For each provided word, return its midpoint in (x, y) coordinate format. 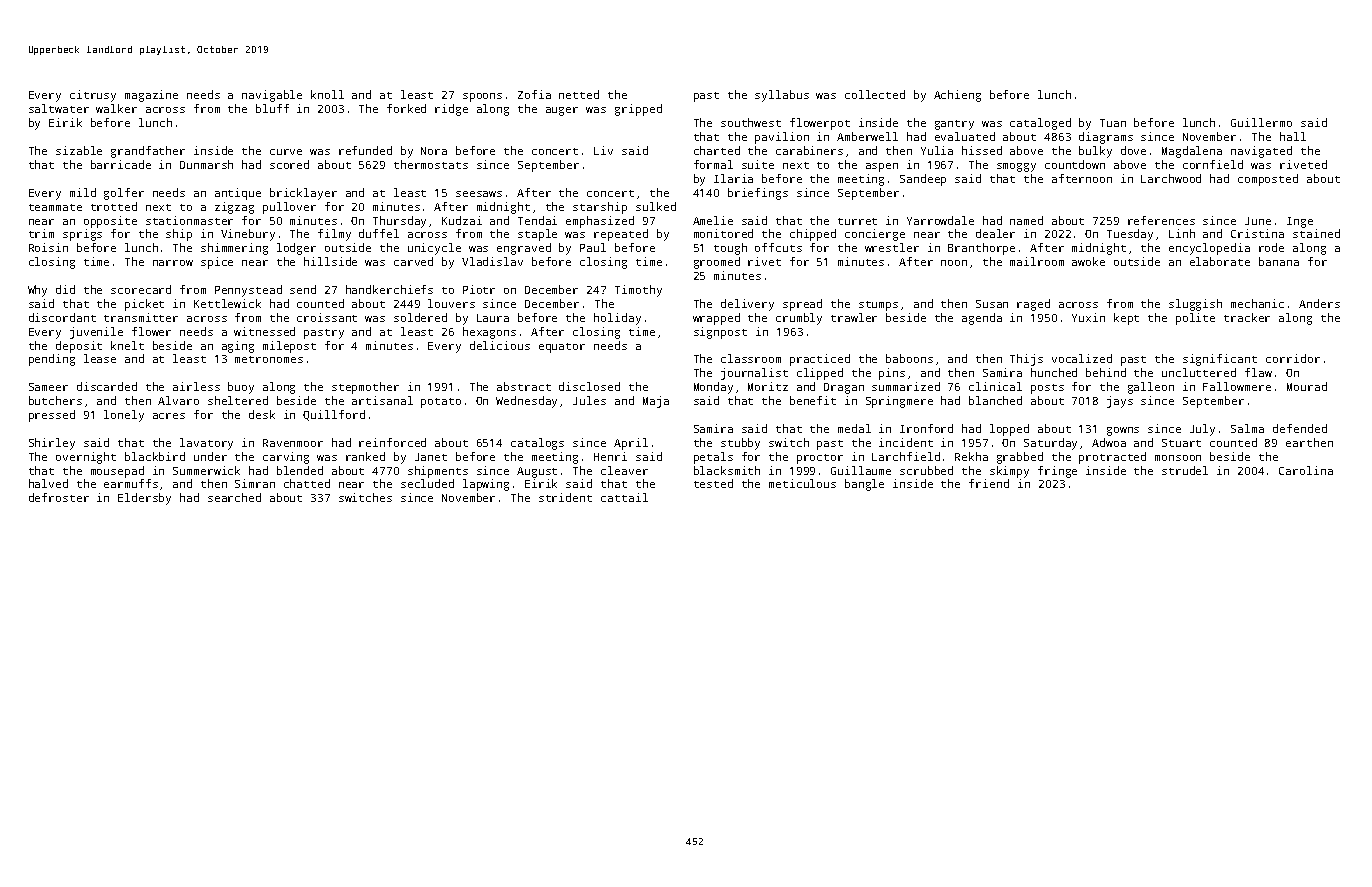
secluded (427, 483)
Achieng (957, 96)
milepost (289, 347)
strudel (1185, 470)
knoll (327, 94)
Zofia (534, 94)
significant (1220, 360)
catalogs (537, 444)
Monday (713, 388)
